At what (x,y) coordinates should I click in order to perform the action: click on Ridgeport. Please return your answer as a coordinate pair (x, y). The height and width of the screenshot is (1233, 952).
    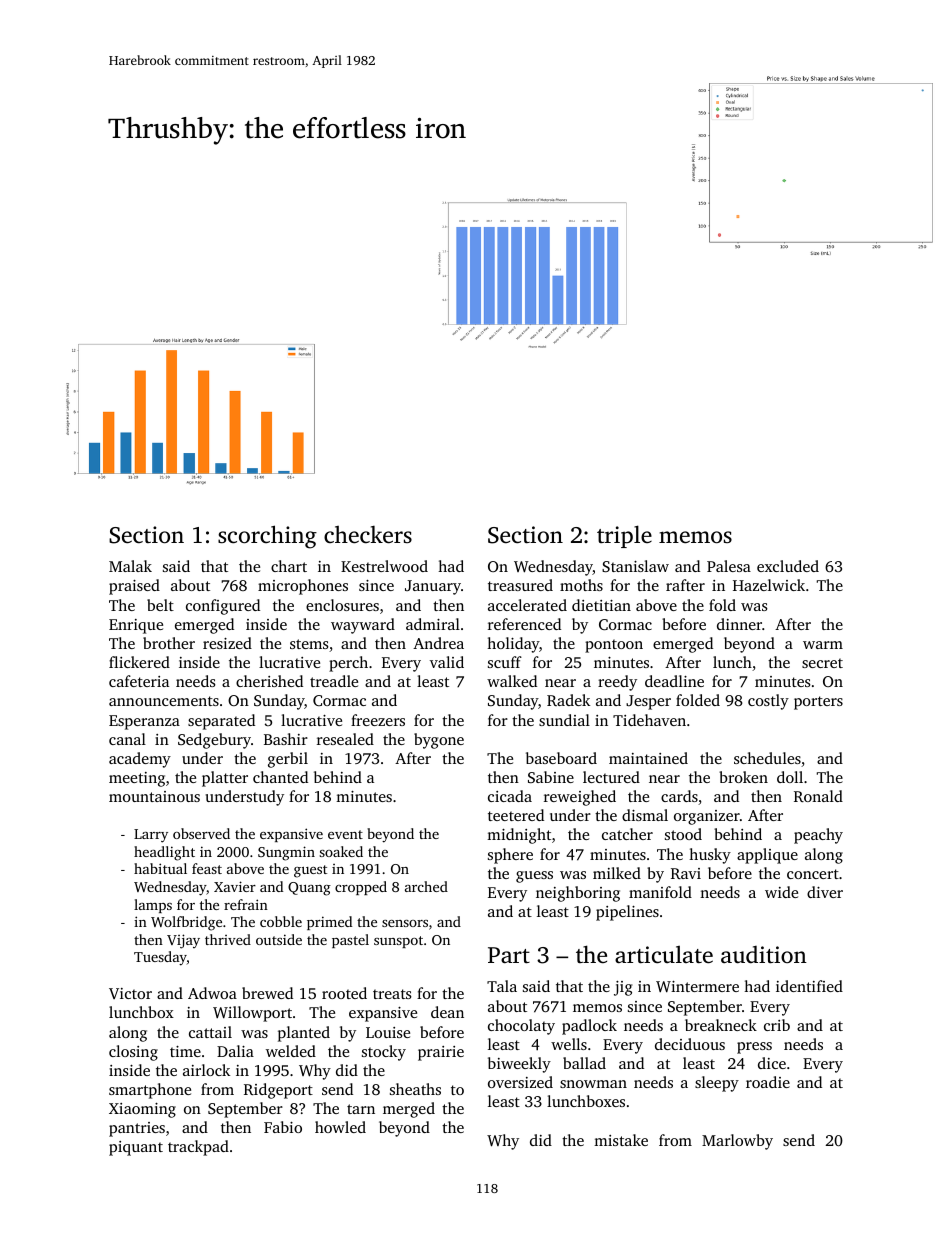
    Looking at the image, I should click on (278, 1091).
